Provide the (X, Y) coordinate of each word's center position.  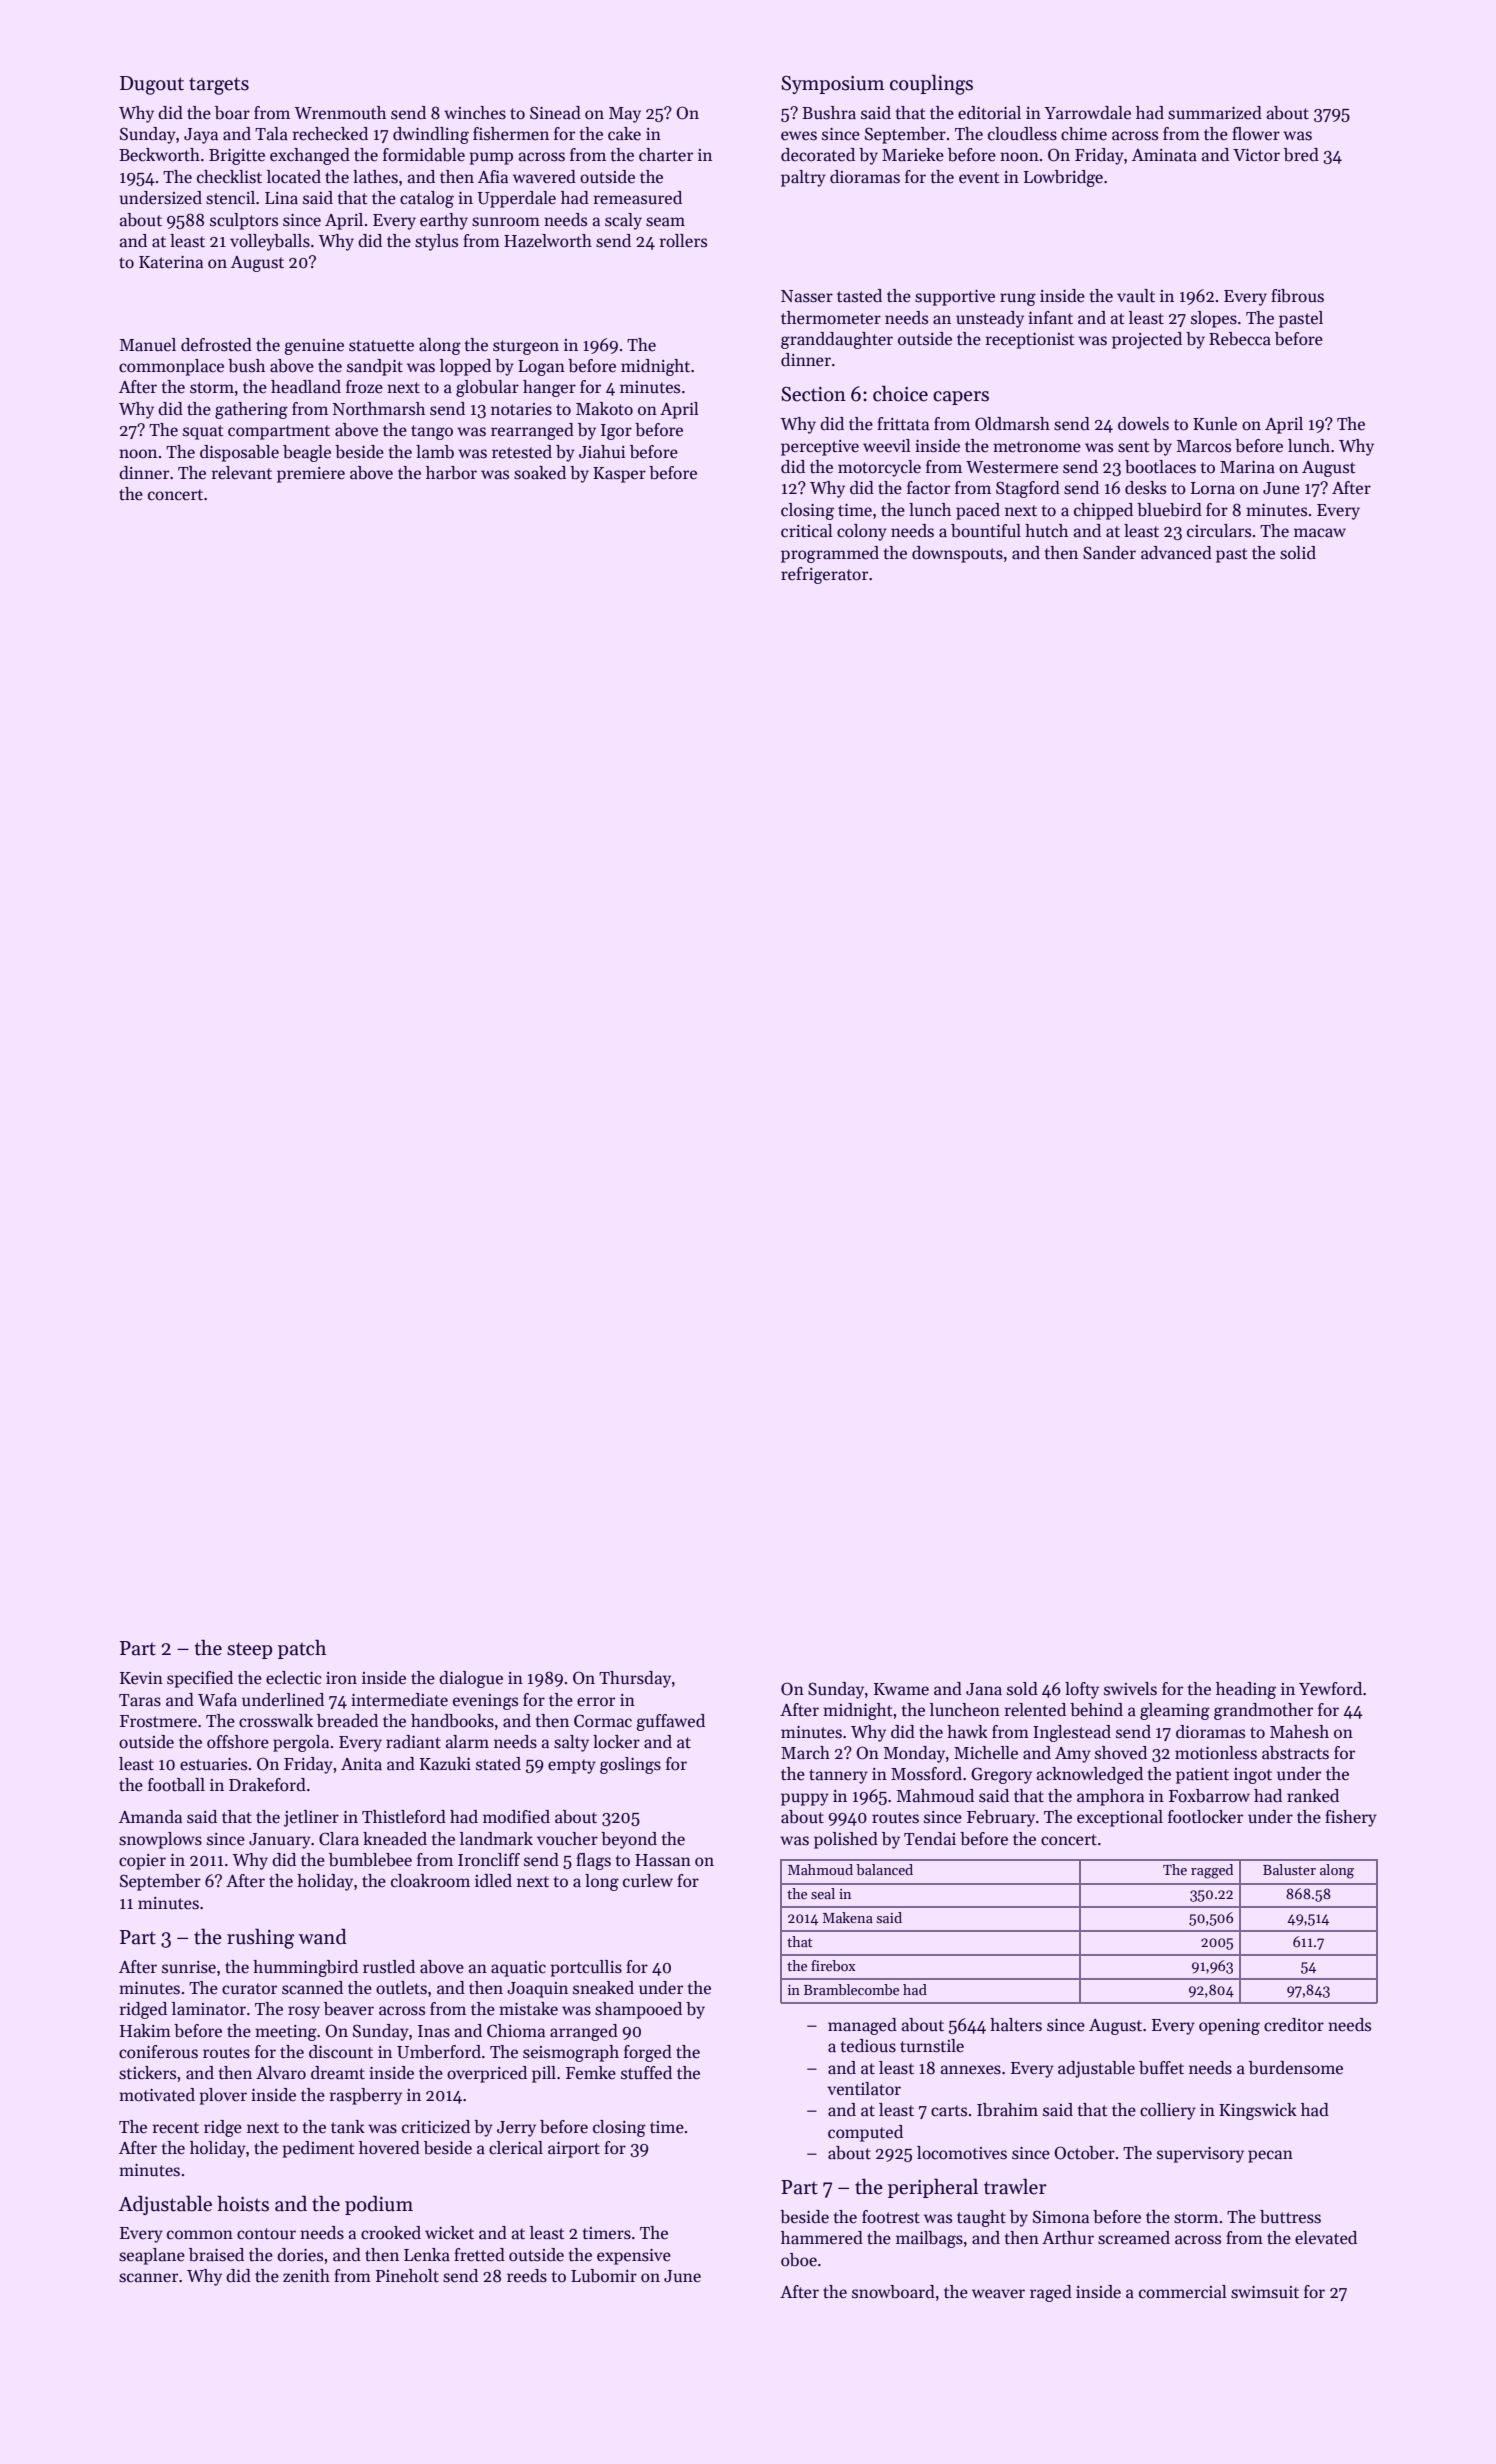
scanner (148, 2278)
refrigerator (824, 575)
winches (475, 113)
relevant (242, 473)
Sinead (555, 113)
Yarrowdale (1087, 113)
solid (1298, 553)
